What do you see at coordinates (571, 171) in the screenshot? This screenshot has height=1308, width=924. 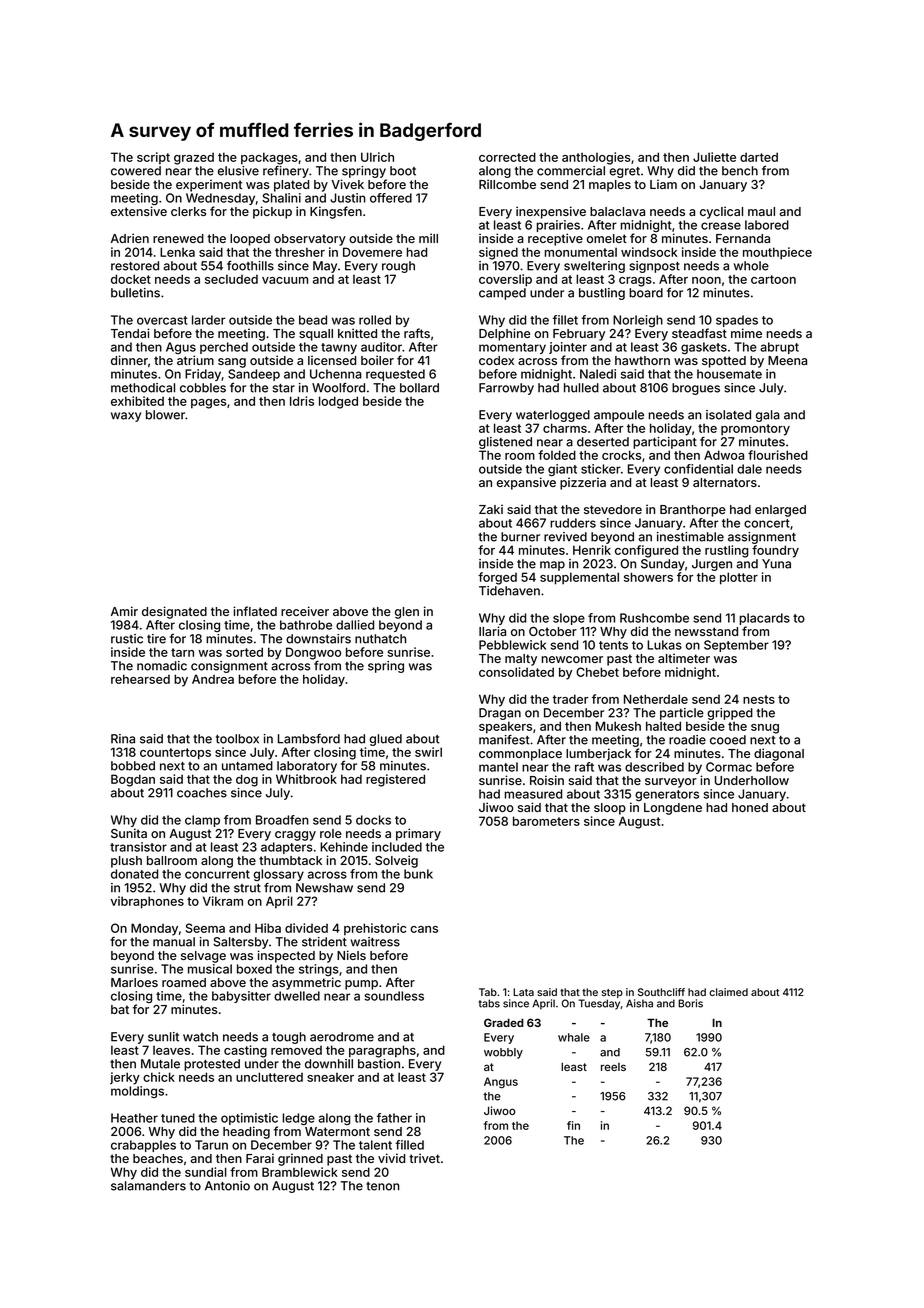 I see `commercial` at bounding box center [571, 171].
